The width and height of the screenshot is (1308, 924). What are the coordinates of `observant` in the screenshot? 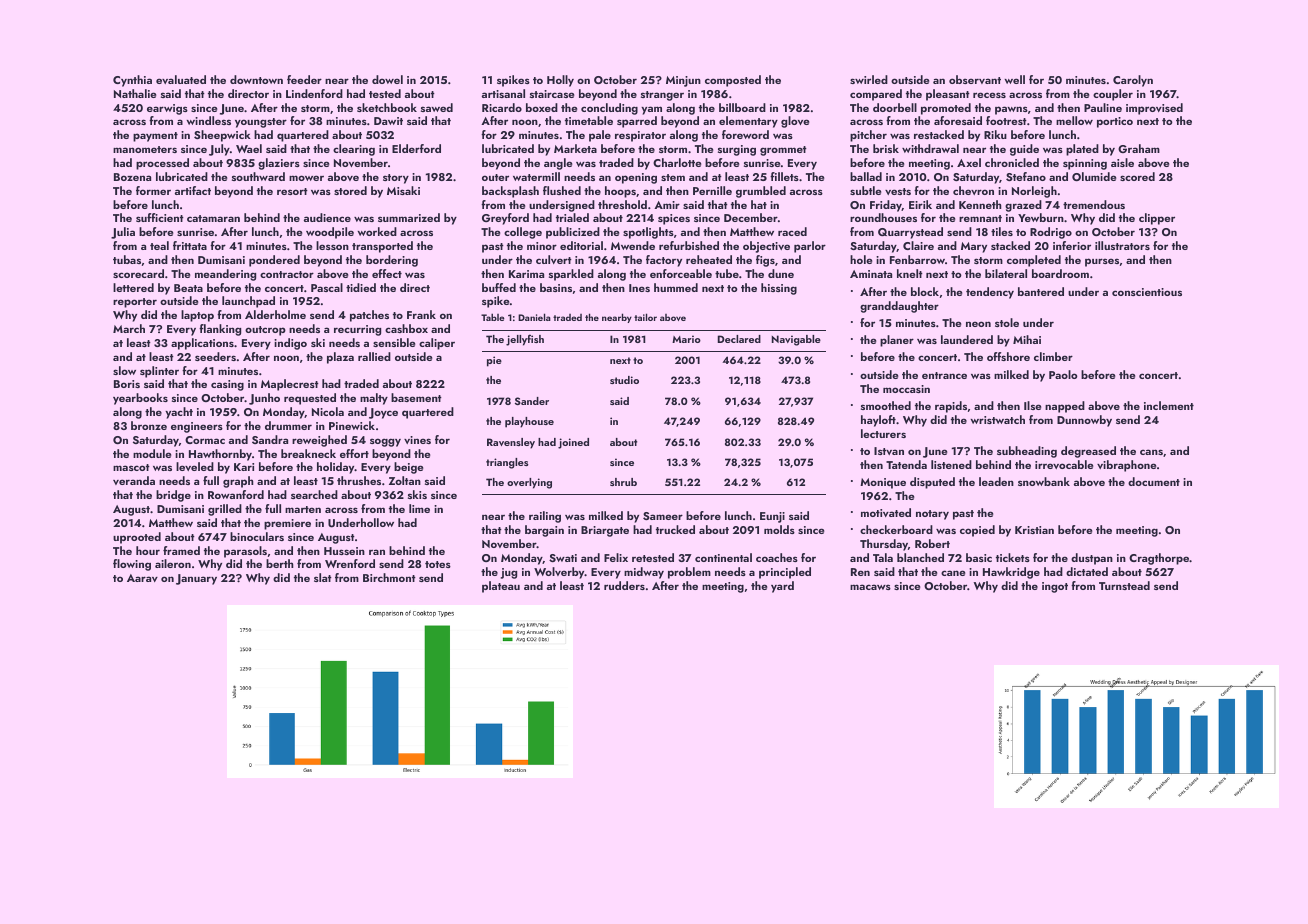 It's located at (975, 79).
